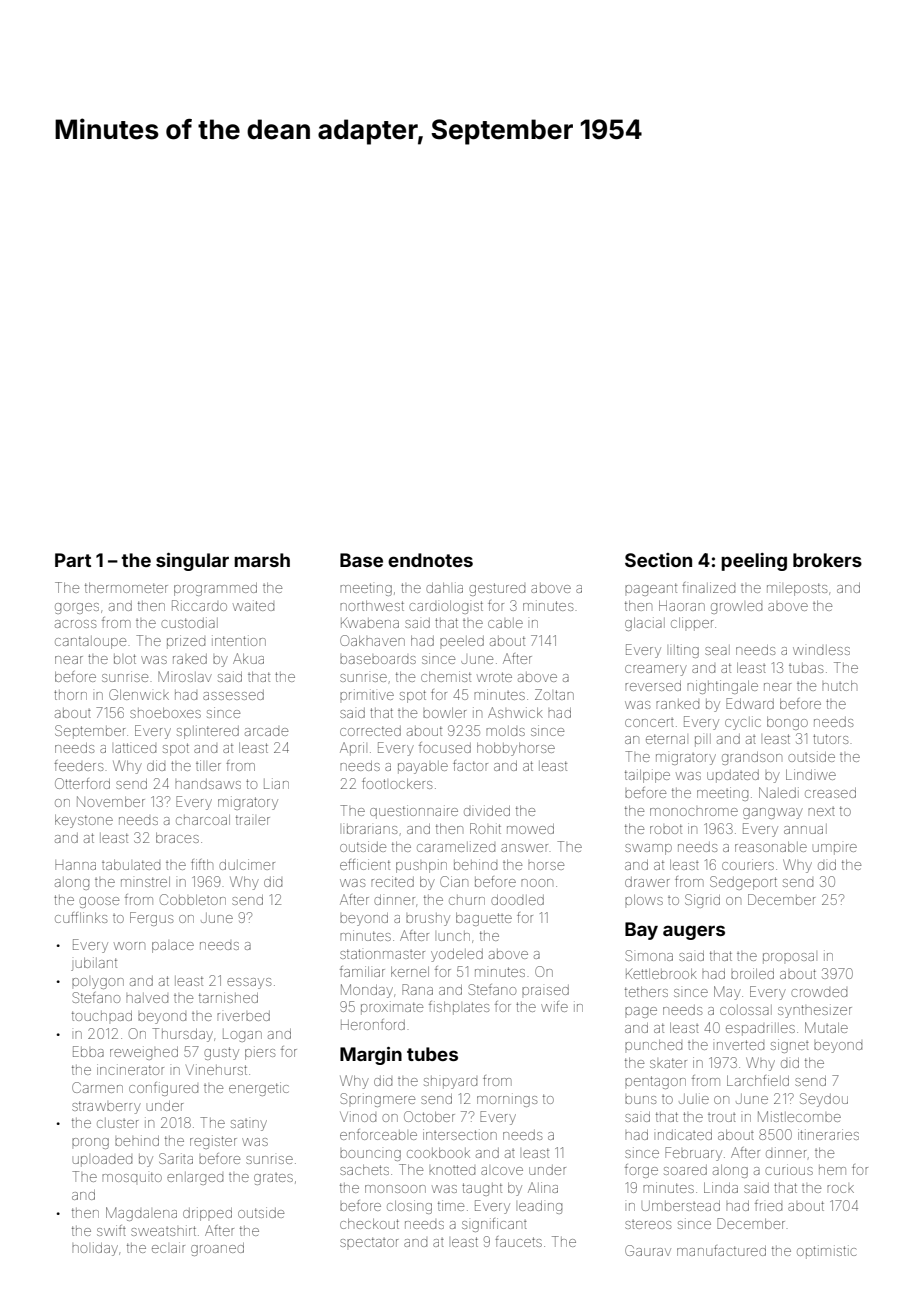  What do you see at coordinates (748, 864) in the screenshot?
I see `couriers` at bounding box center [748, 864].
